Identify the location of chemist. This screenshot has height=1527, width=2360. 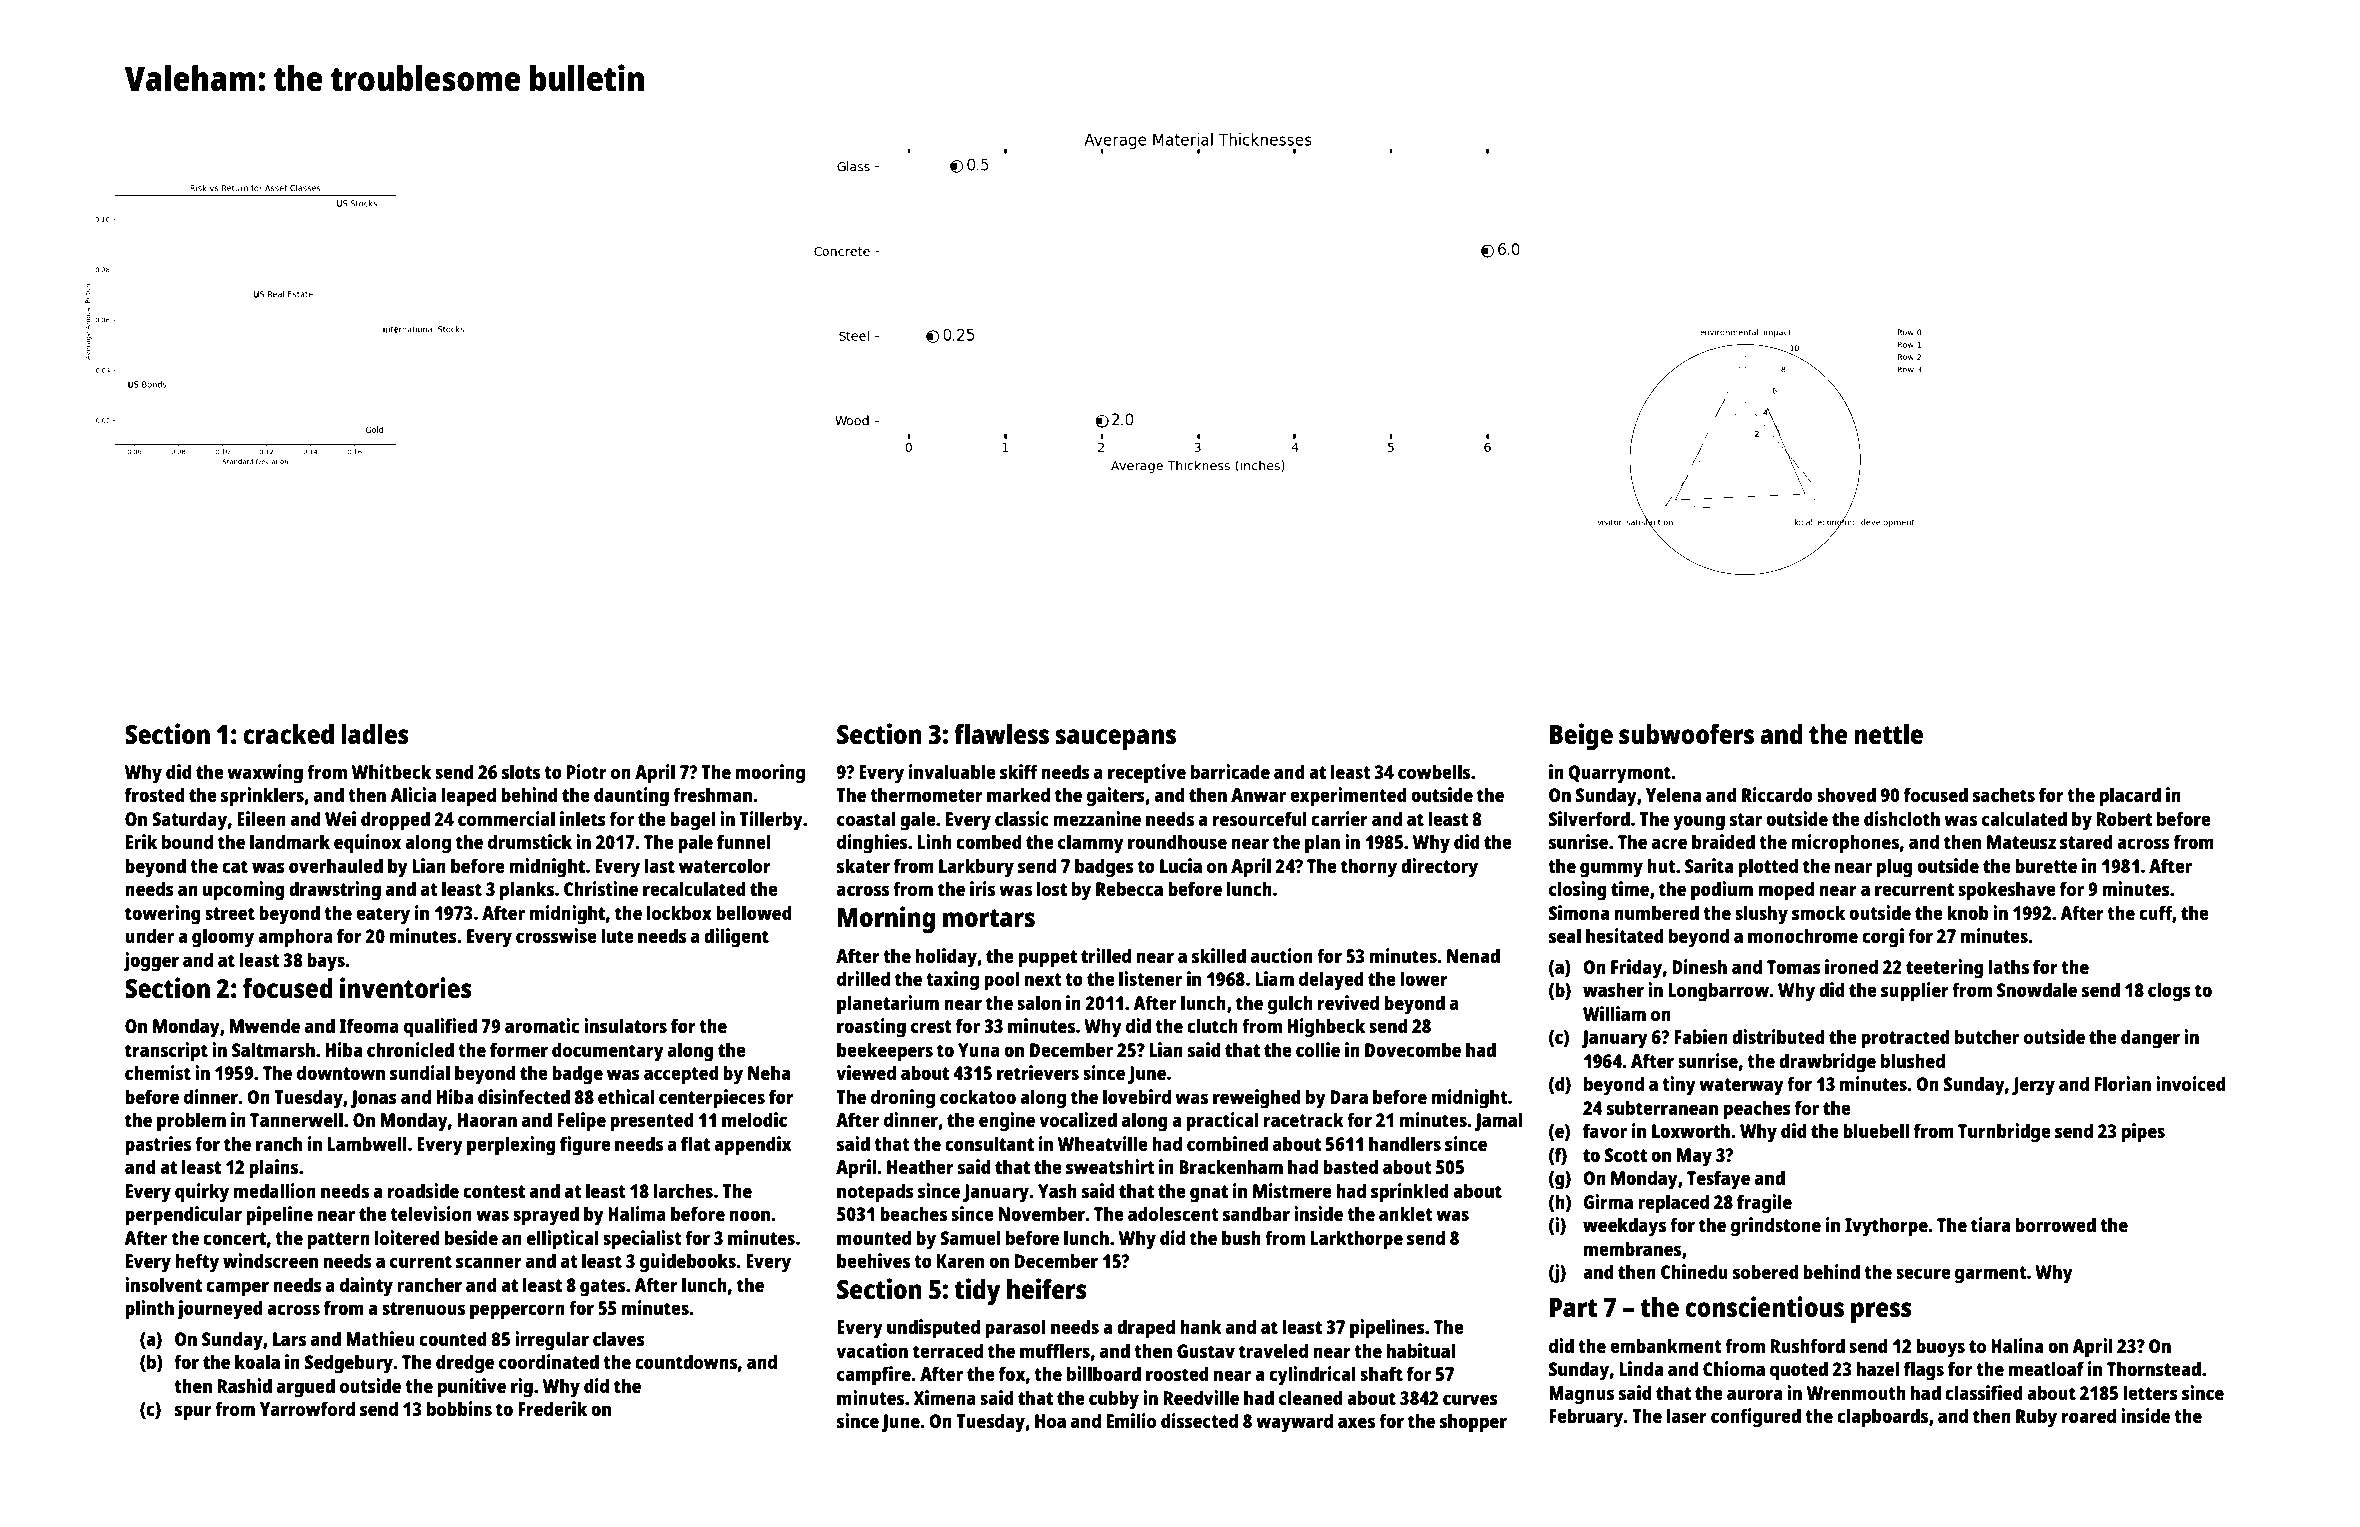
(158, 1072).
